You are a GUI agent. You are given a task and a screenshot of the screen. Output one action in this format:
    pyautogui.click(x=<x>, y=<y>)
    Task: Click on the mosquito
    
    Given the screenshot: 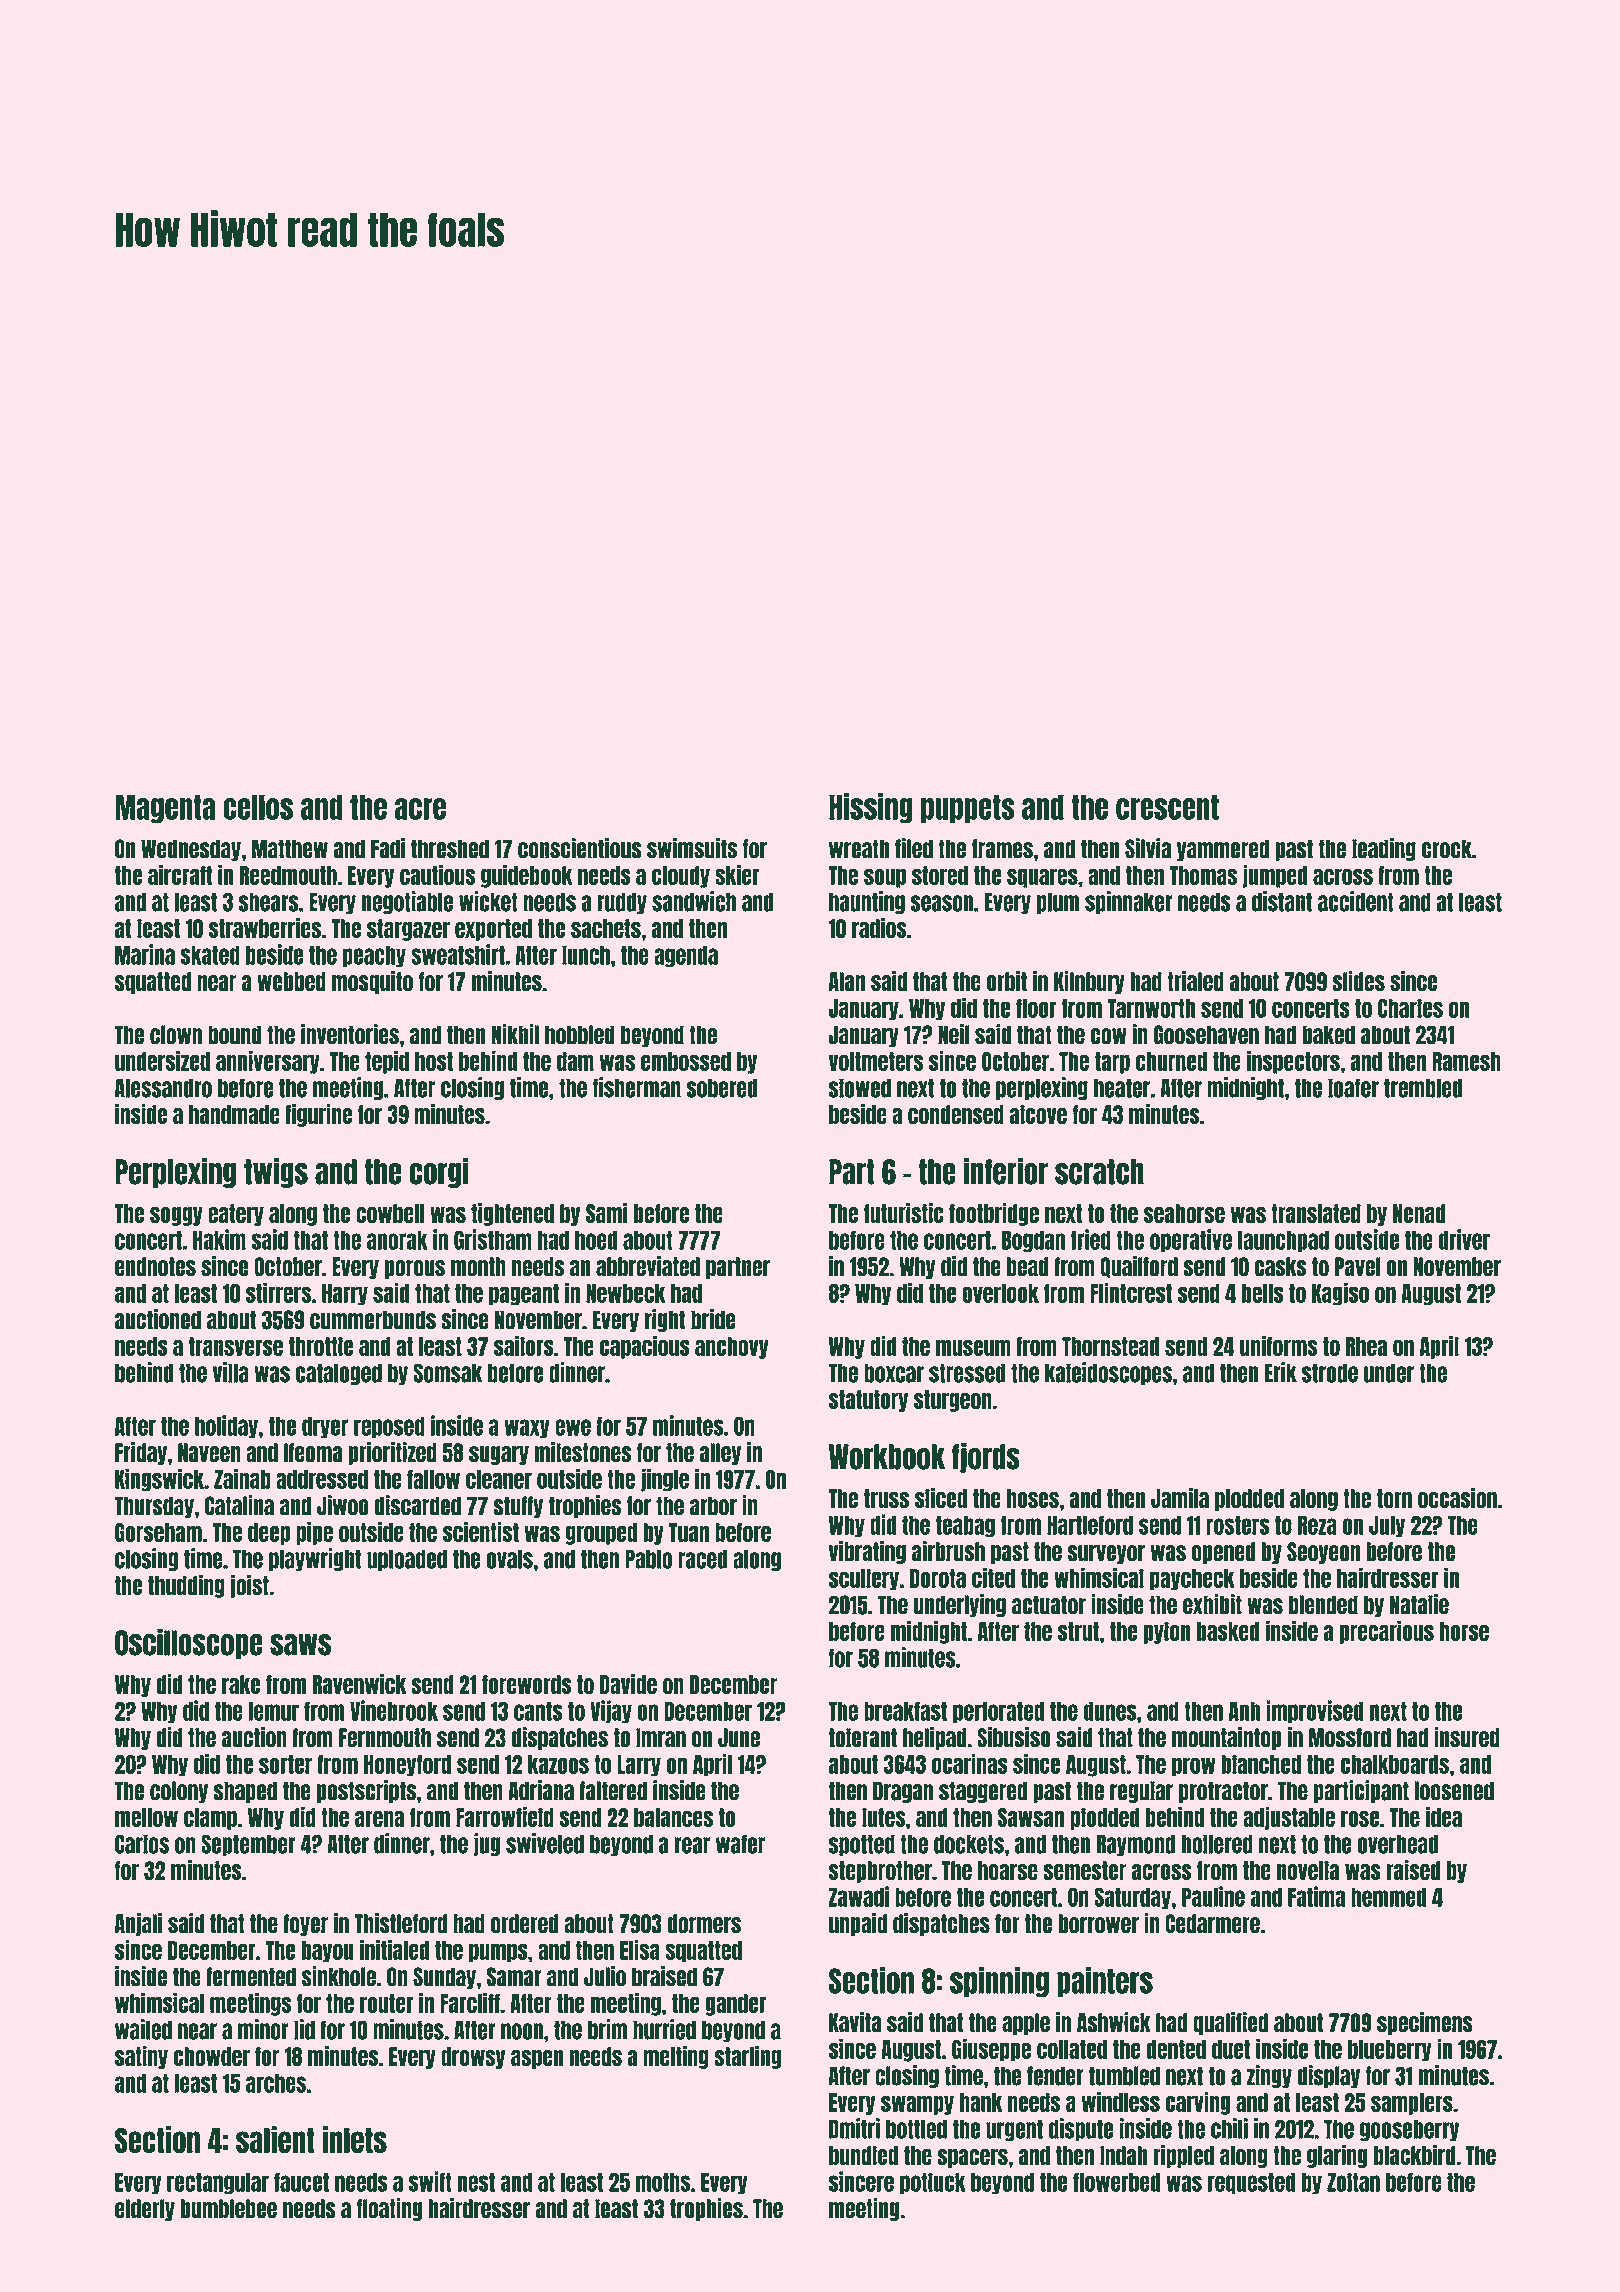 What is the action you would take?
    pyautogui.click(x=372, y=982)
